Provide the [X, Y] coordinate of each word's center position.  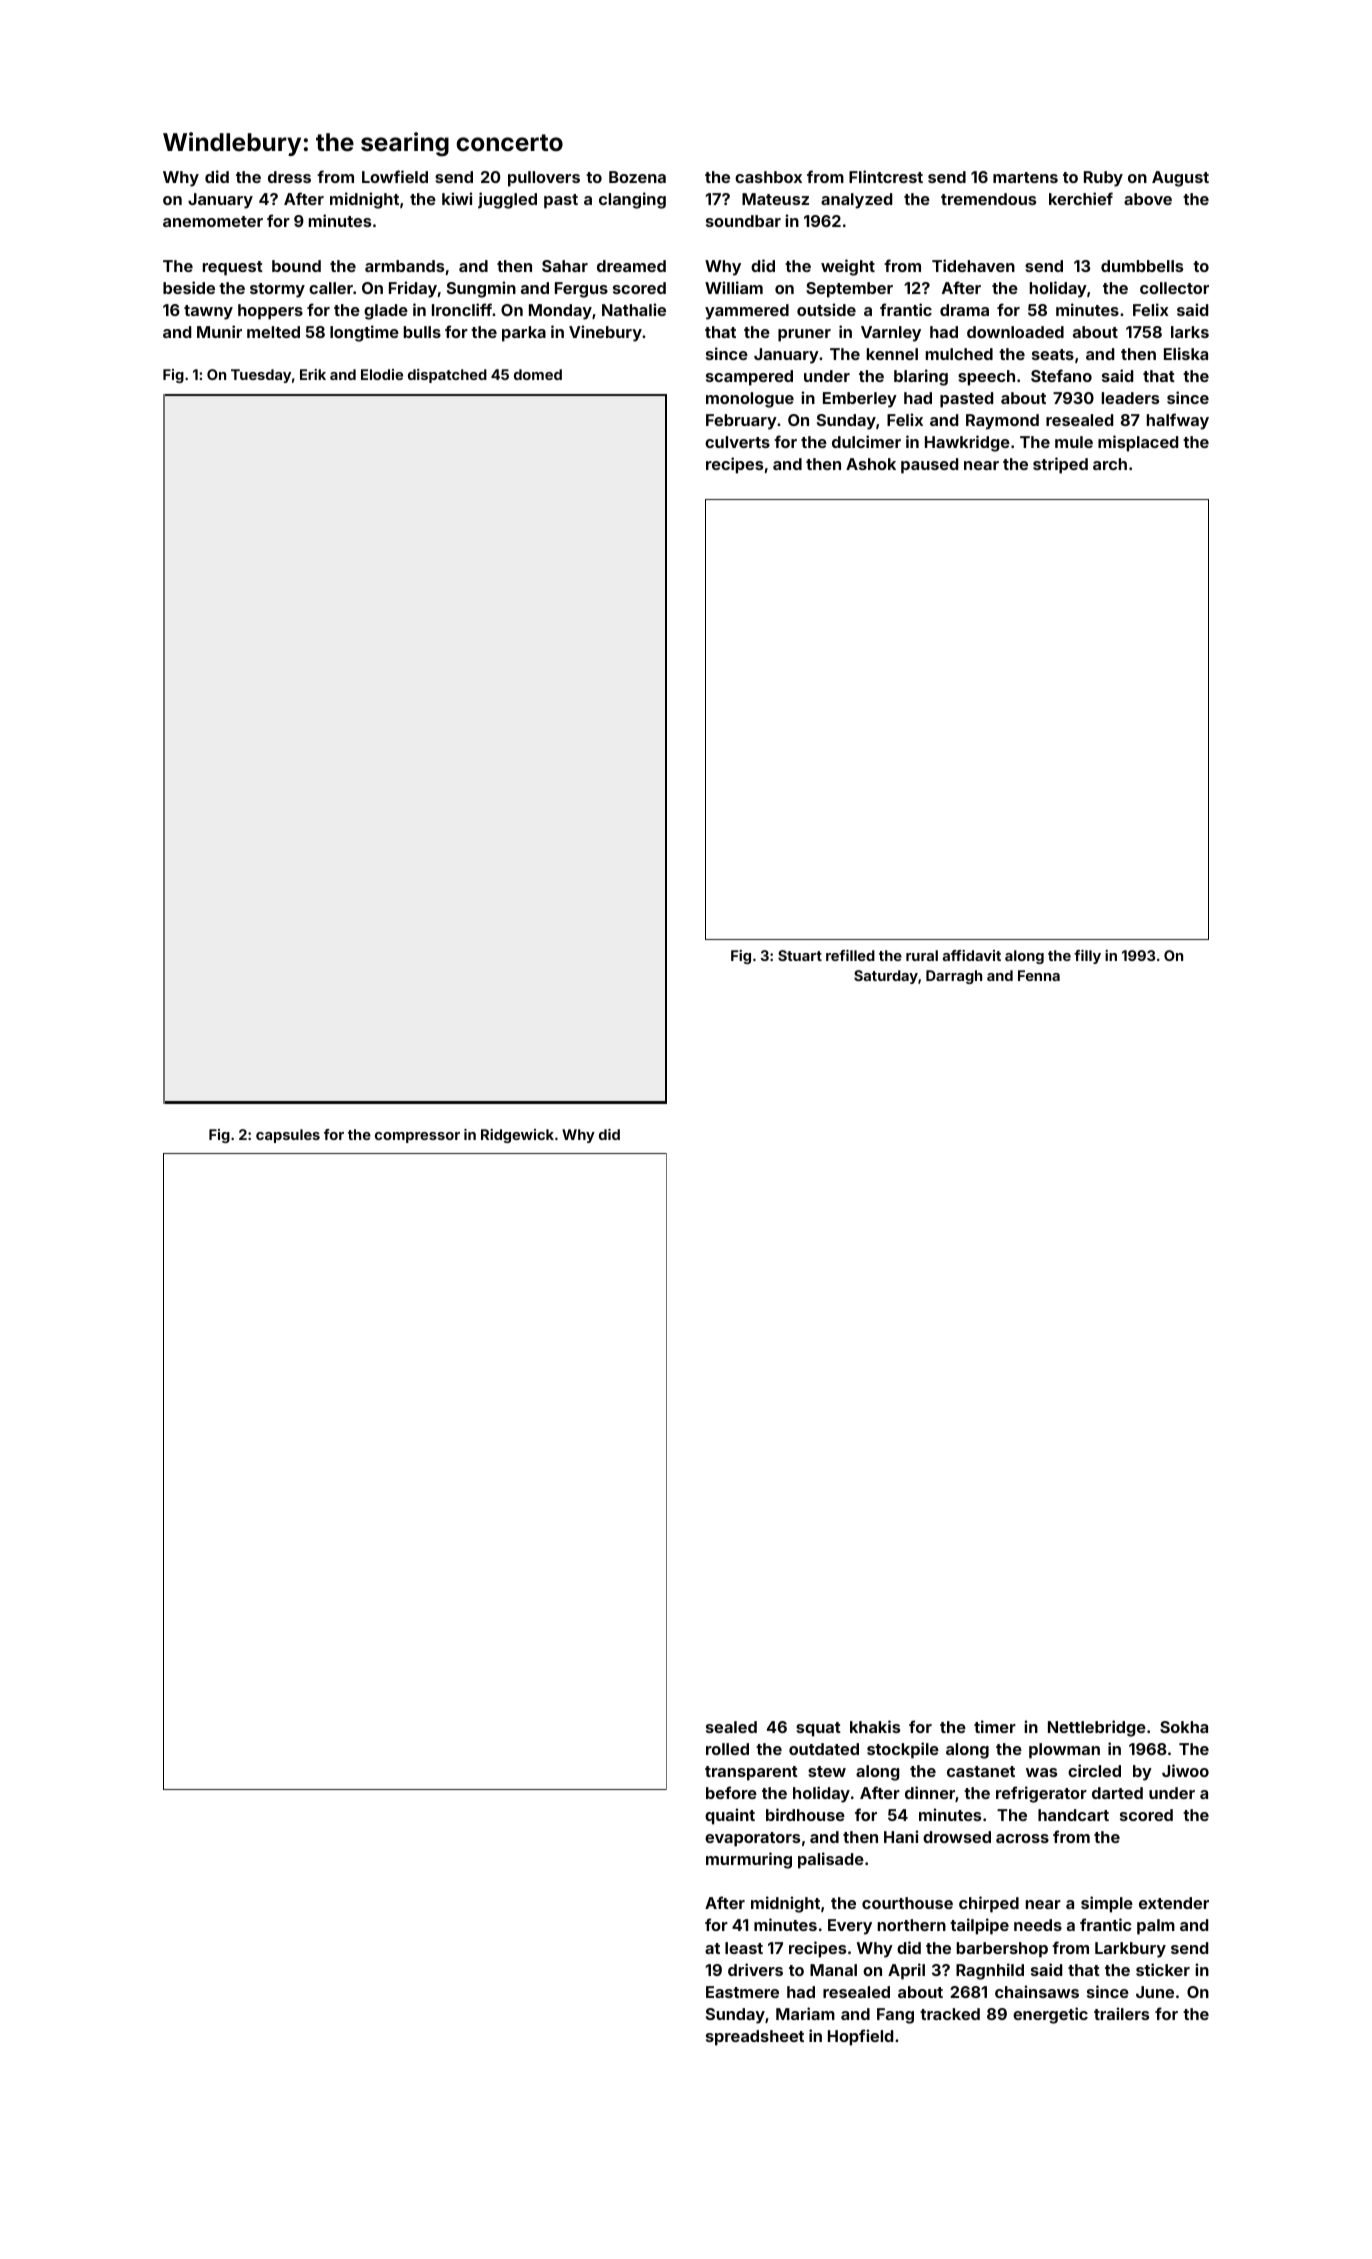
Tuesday [261, 376]
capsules [288, 1136]
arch [1110, 464]
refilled [850, 955]
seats [1053, 354]
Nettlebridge [1097, 1728]
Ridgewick [517, 1136]
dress [289, 177]
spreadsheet [755, 2038]
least [744, 1948]
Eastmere [742, 1992]
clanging [632, 200]
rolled [727, 1749]
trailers [1121, 2013]
